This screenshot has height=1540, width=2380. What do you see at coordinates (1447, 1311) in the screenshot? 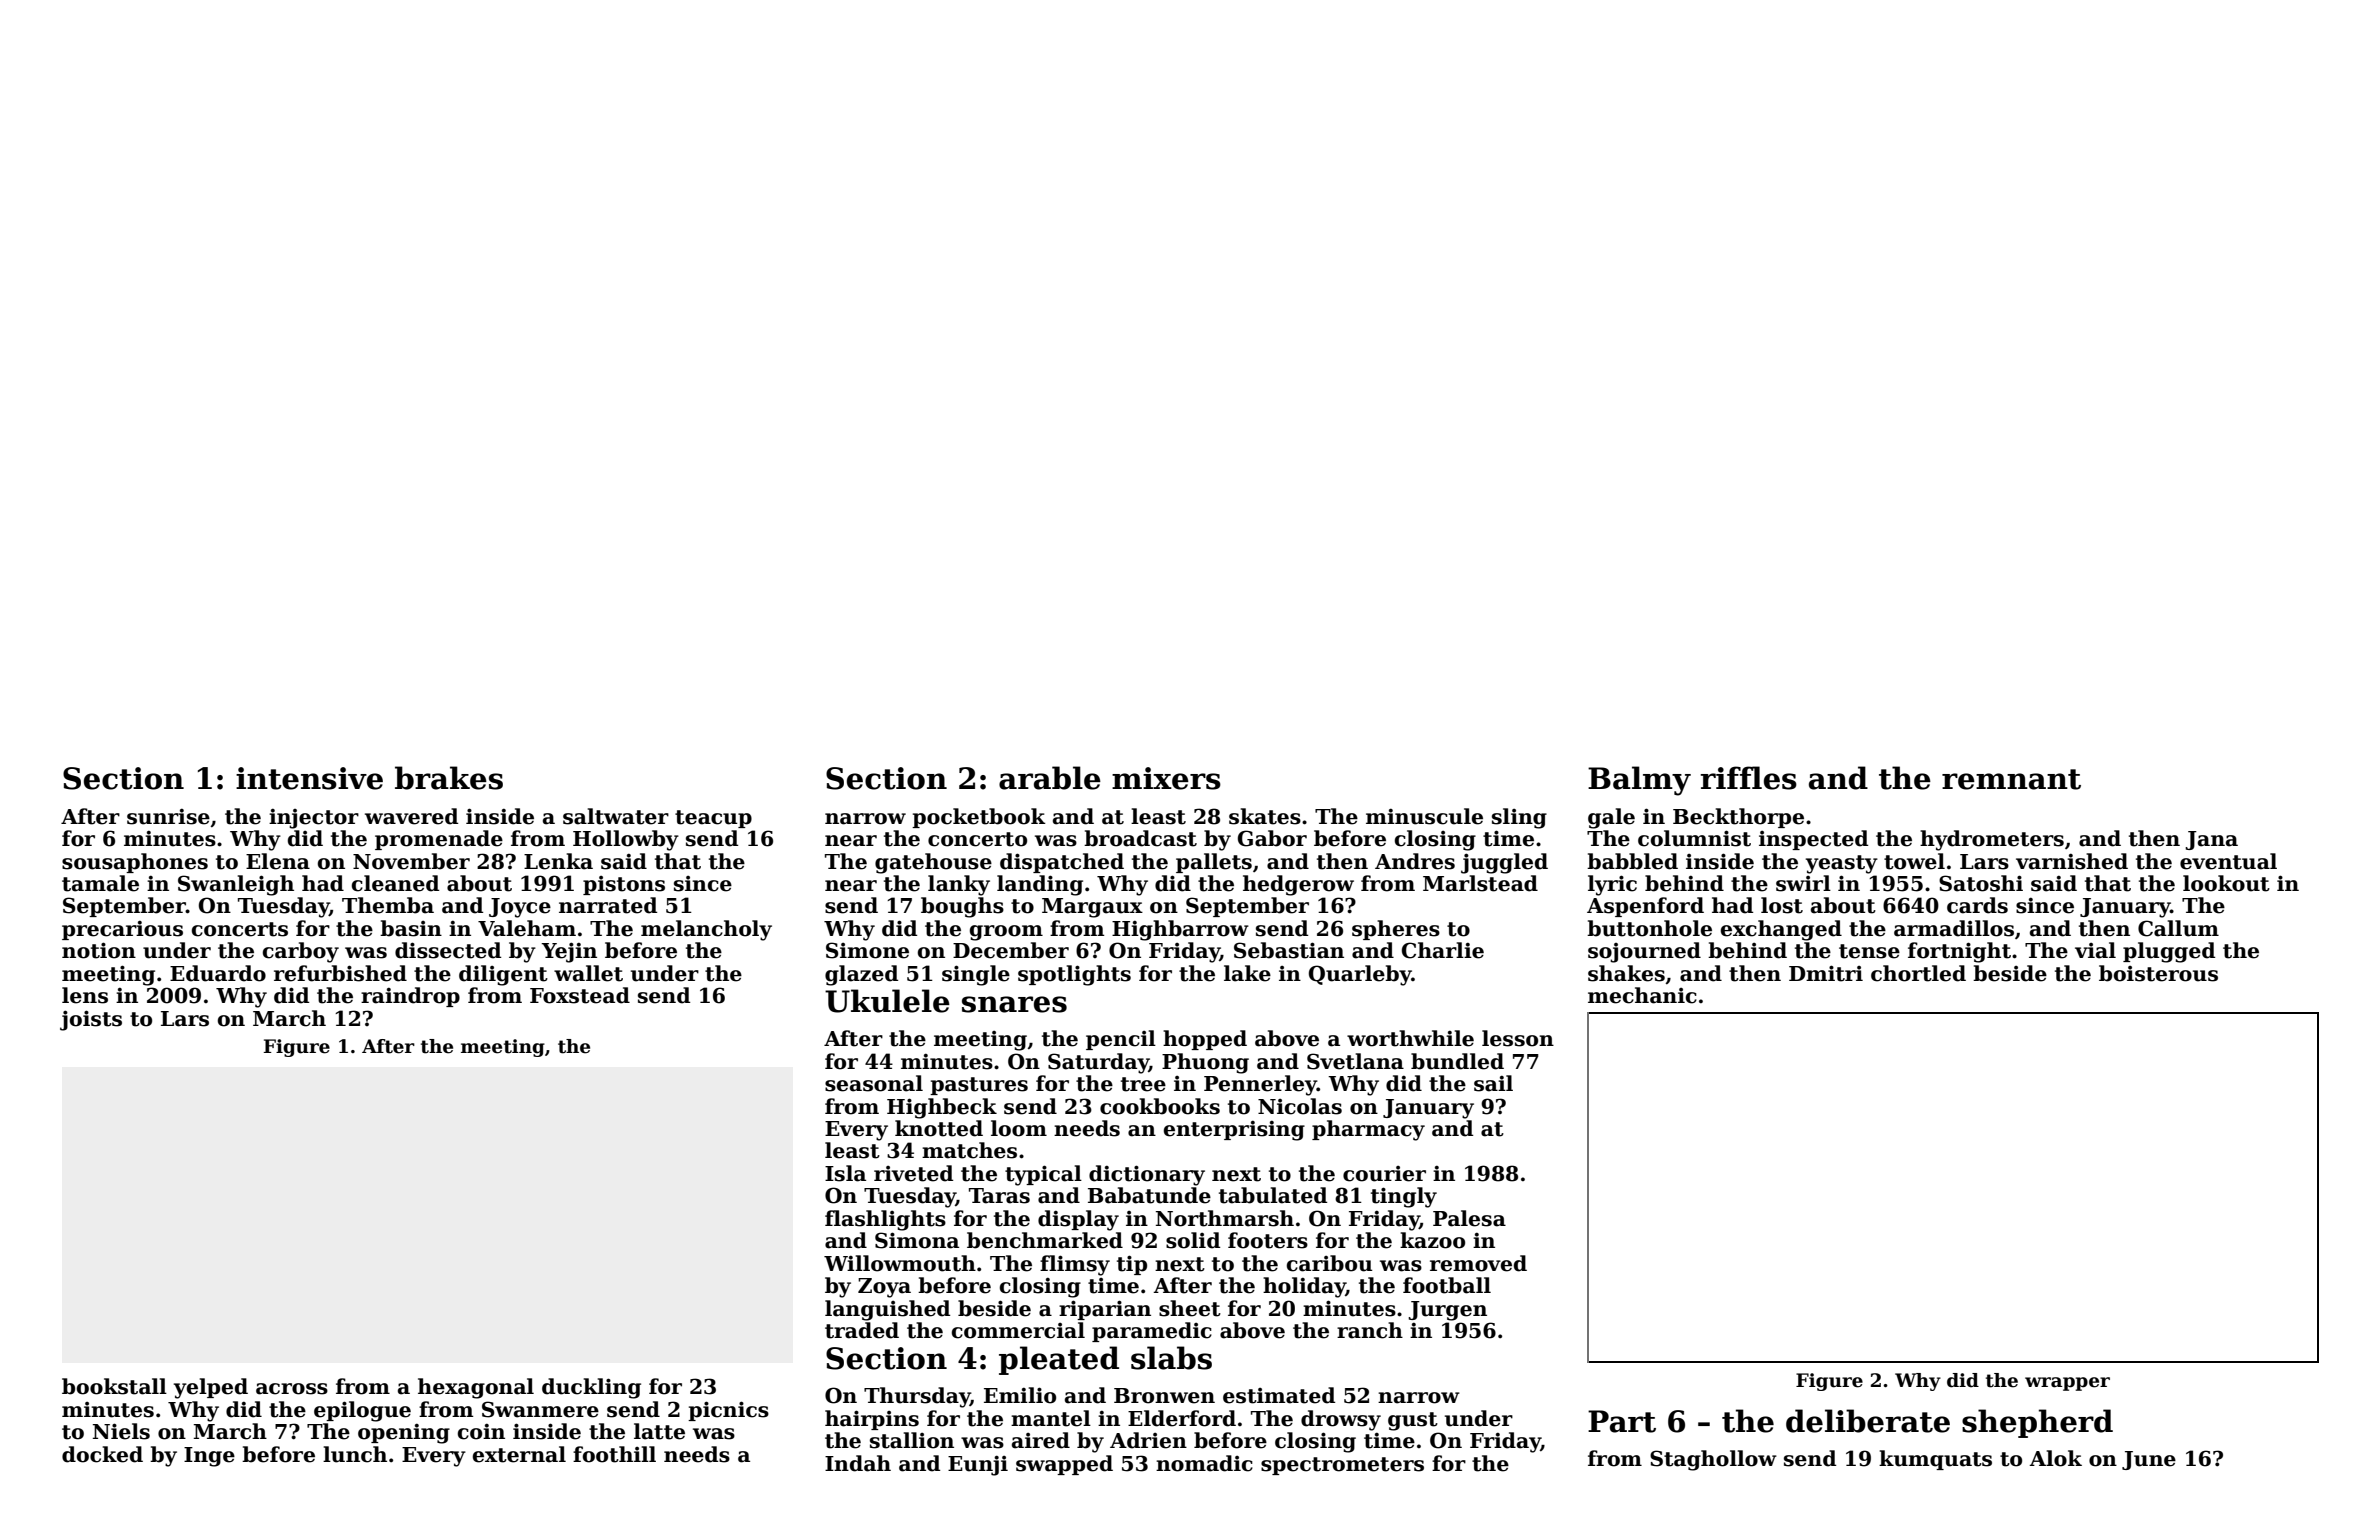
I see `Jurgen` at bounding box center [1447, 1311].
